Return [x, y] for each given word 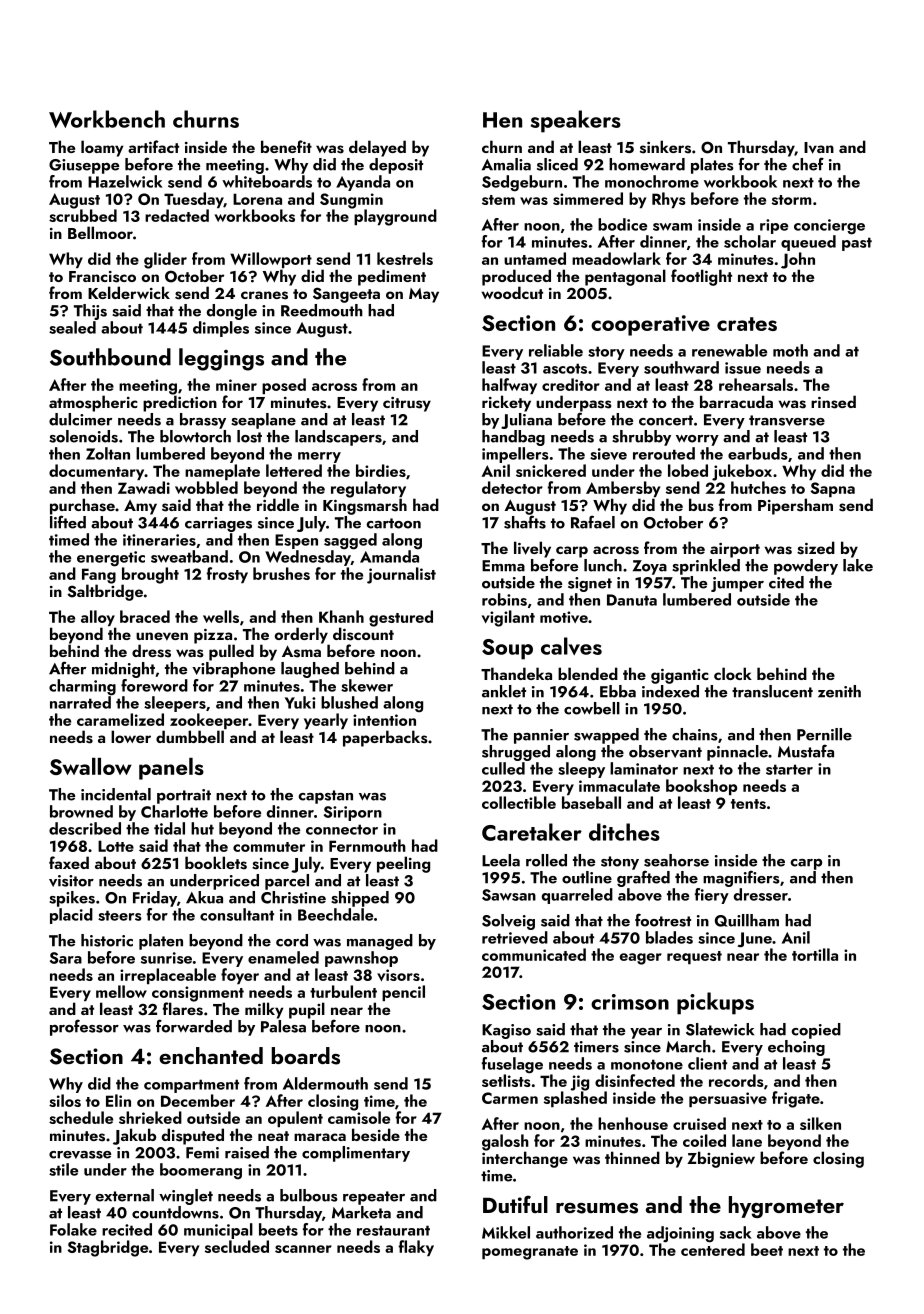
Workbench [107, 119]
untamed [535, 258]
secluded [237, 1246]
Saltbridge [105, 592]
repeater [374, 1198]
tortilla [815, 954]
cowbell [592, 708]
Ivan [819, 148]
